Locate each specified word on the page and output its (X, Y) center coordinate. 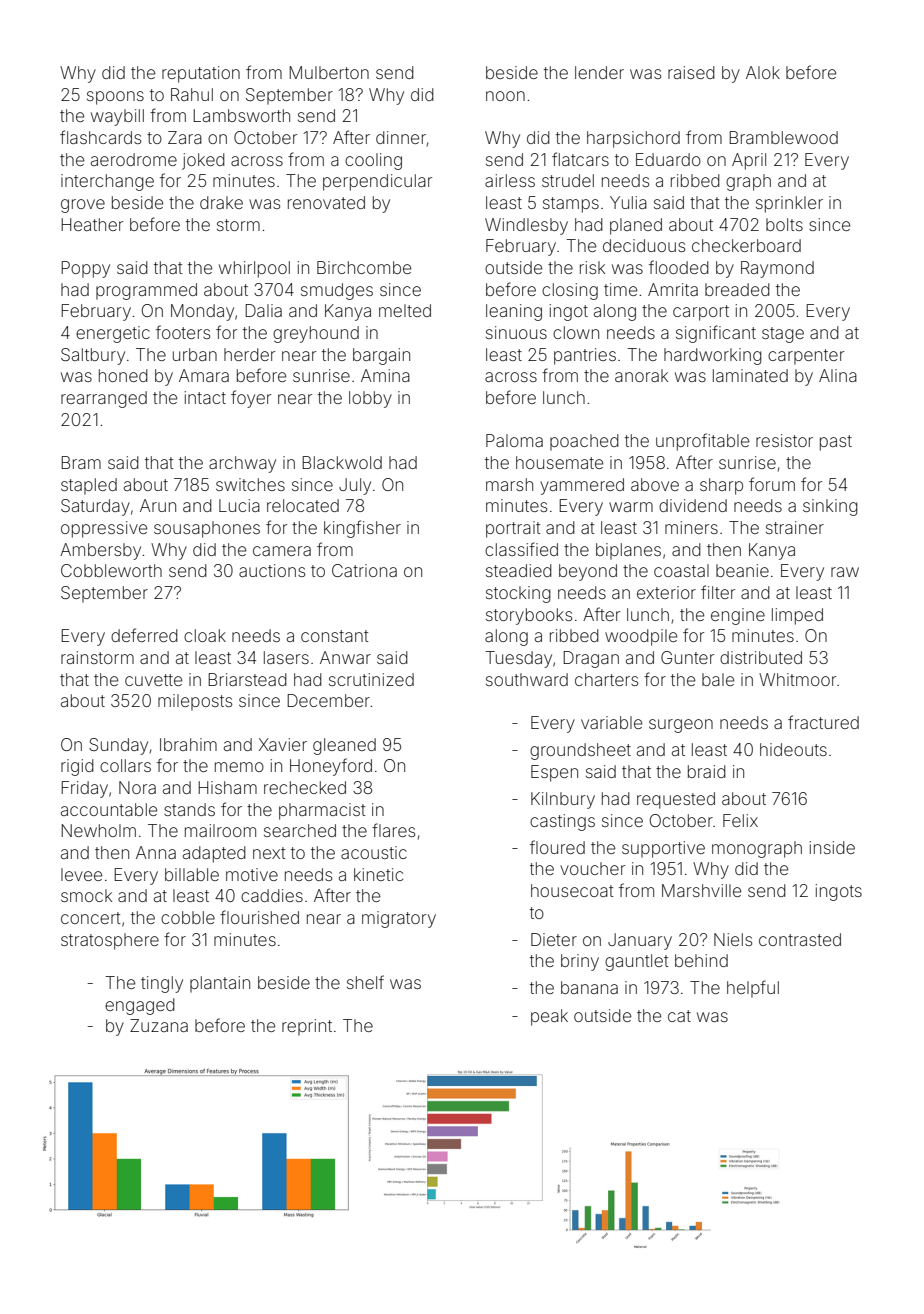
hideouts (793, 749)
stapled (89, 486)
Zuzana (159, 1025)
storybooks (529, 616)
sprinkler (789, 204)
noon (505, 96)
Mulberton (329, 72)
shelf (365, 982)
